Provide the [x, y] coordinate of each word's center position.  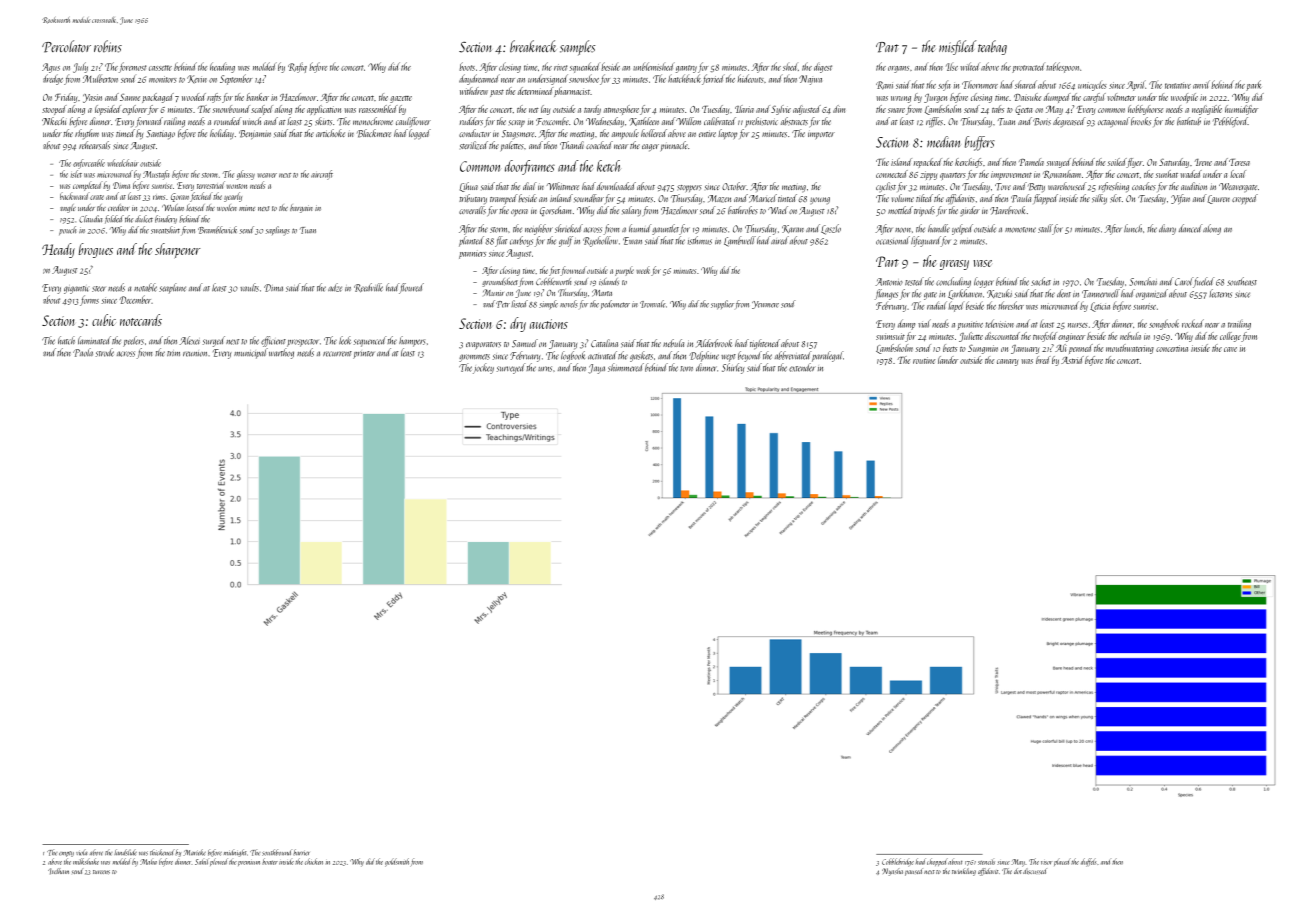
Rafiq [297, 67]
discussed [1035, 871]
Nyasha [892, 872]
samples [577, 47]
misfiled [957, 47]
